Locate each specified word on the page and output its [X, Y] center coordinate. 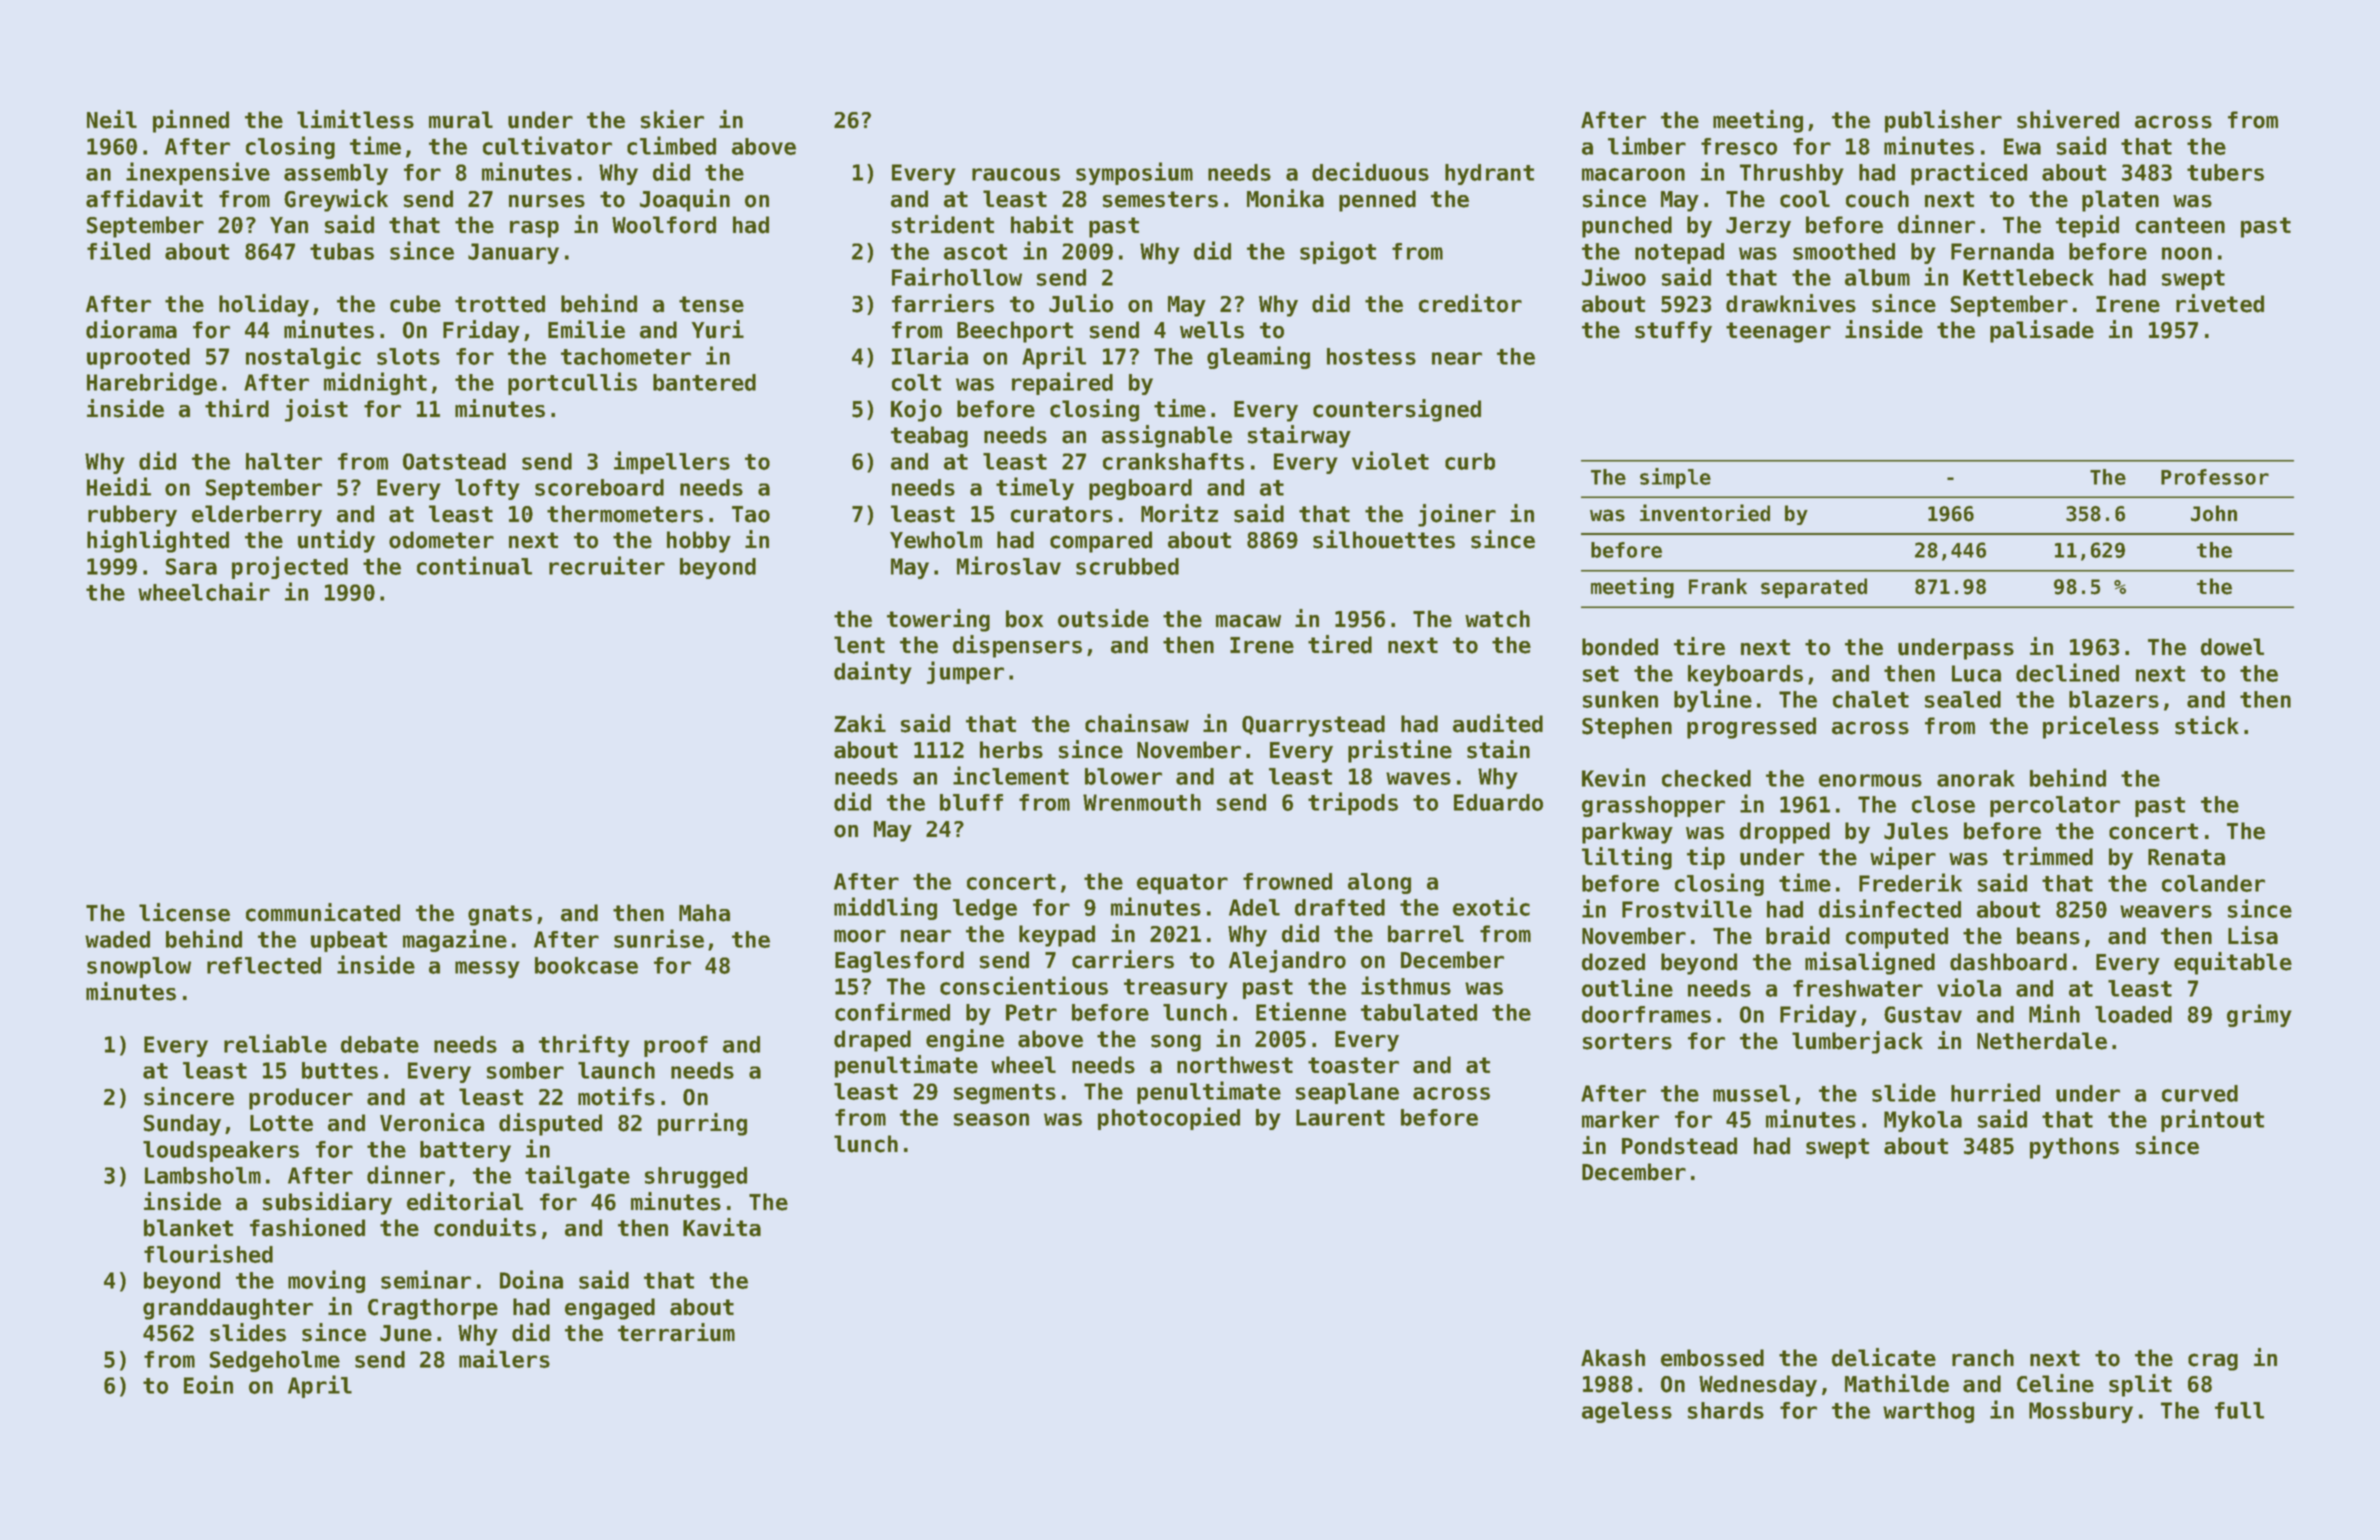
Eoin [208, 1384]
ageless [1627, 1412]
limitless [355, 119]
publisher [1943, 121]
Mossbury [2081, 1412]
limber [1647, 145]
